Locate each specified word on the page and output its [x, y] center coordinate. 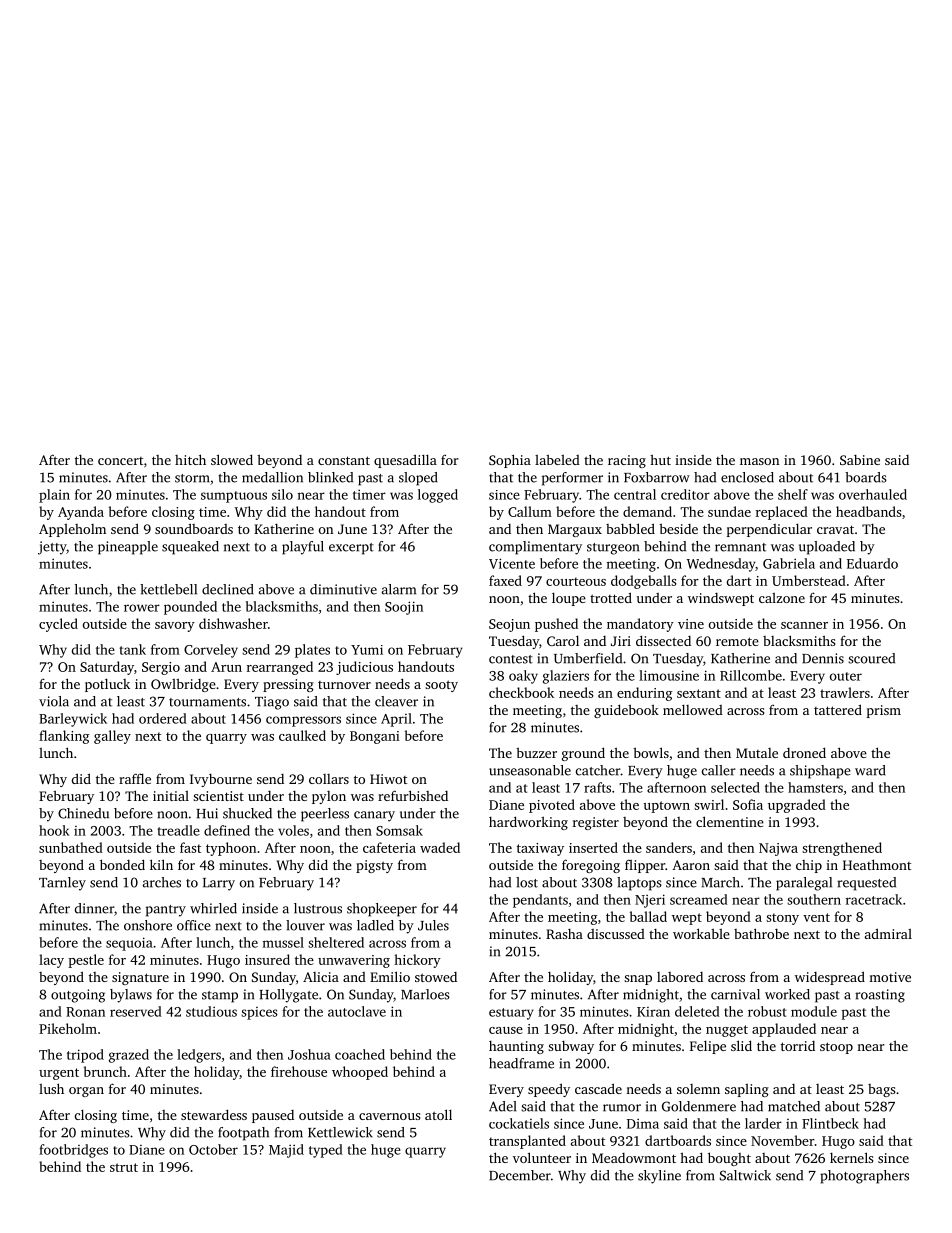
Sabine [860, 460]
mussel [283, 942]
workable [701, 933]
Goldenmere [699, 1106]
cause [506, 1030]
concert [120, 461]
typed [326, 1151]
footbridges [73, 1151]
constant [344, 460]
